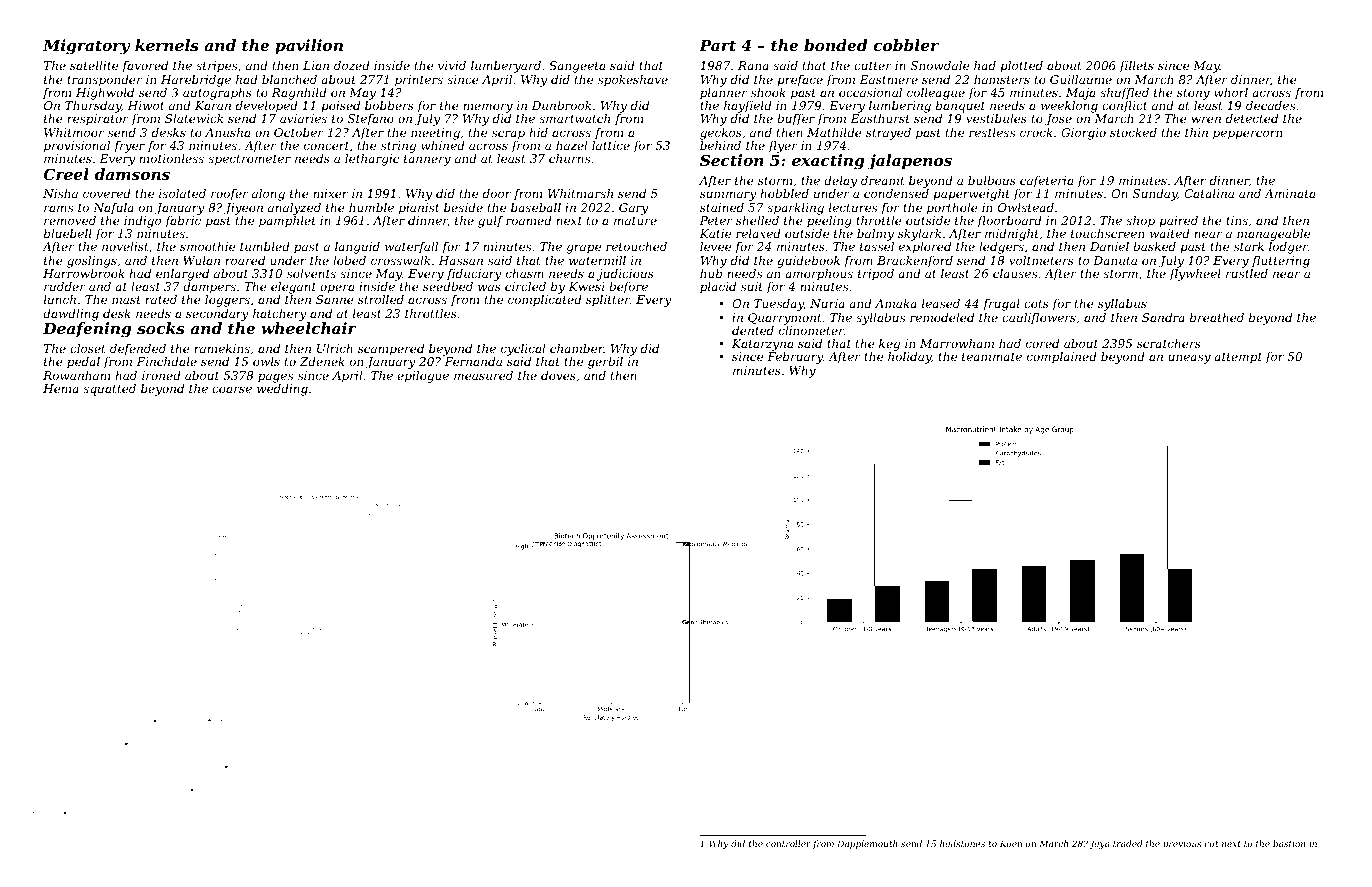 This document has width=1372, height=887. I want to click on flyer, so click(783, 147).
